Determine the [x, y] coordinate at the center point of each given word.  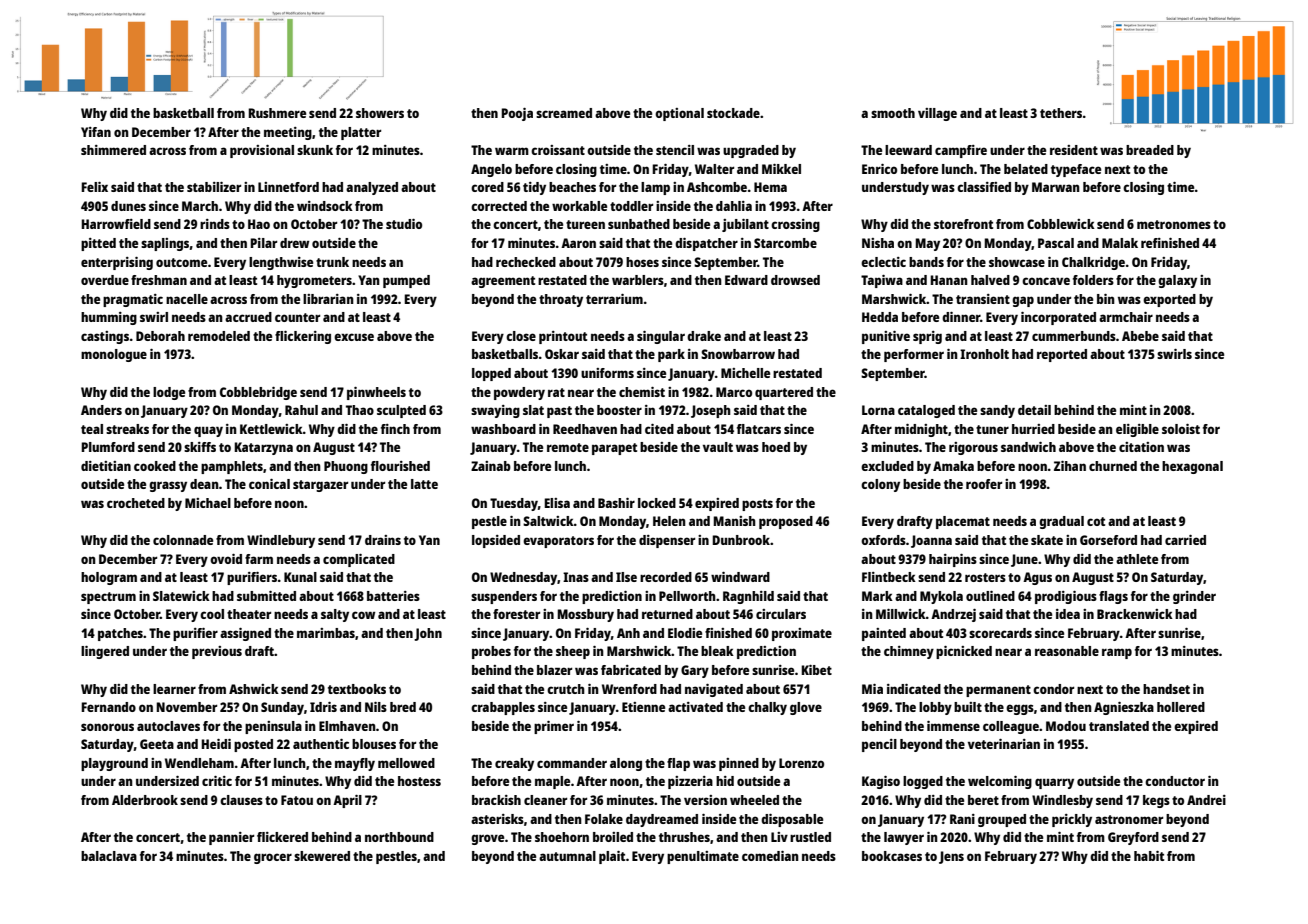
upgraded [751, 151]
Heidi [216, 744]
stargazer [320, 486]
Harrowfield [116, 224]
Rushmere [277, 113]
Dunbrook [741, 540]
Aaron [578, 243]
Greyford [1133, 838]
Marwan [1056, 187]
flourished [400, 466]
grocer [273, 858]
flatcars [759, 429]
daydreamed [662, 820]
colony [880, 485]
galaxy [1177, 281]
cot [1096, 521]
